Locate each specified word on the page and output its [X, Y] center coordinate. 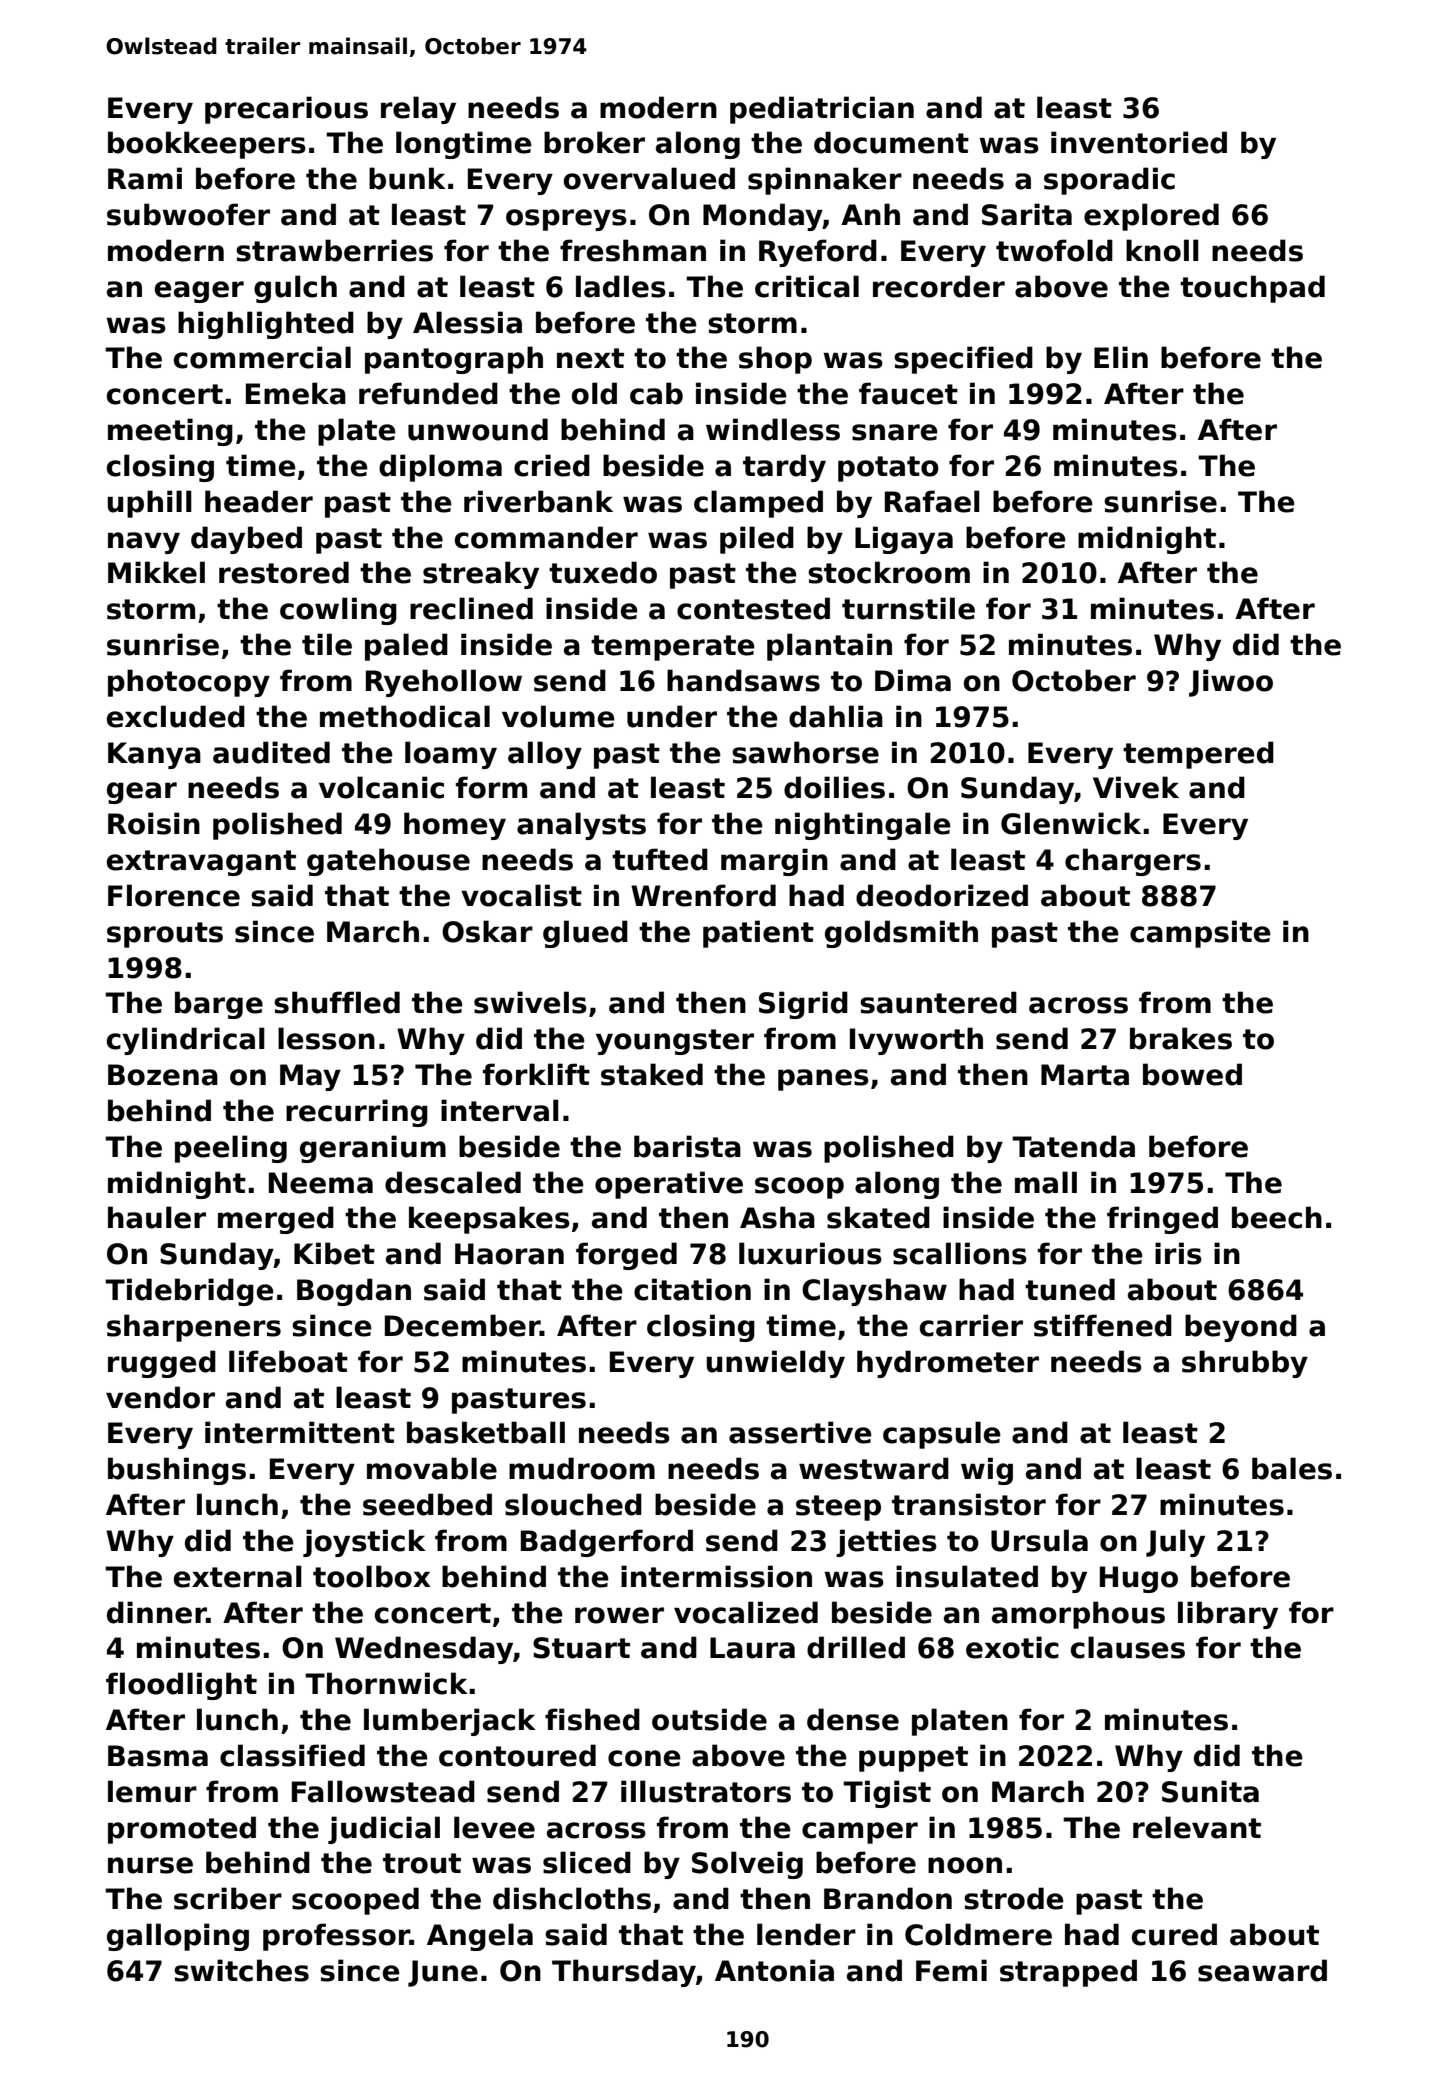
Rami [145, 178]
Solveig [747, 1865]
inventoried [1139, 142]
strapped [1068, 1973]
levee [494, 1827]
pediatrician [822, 110]
